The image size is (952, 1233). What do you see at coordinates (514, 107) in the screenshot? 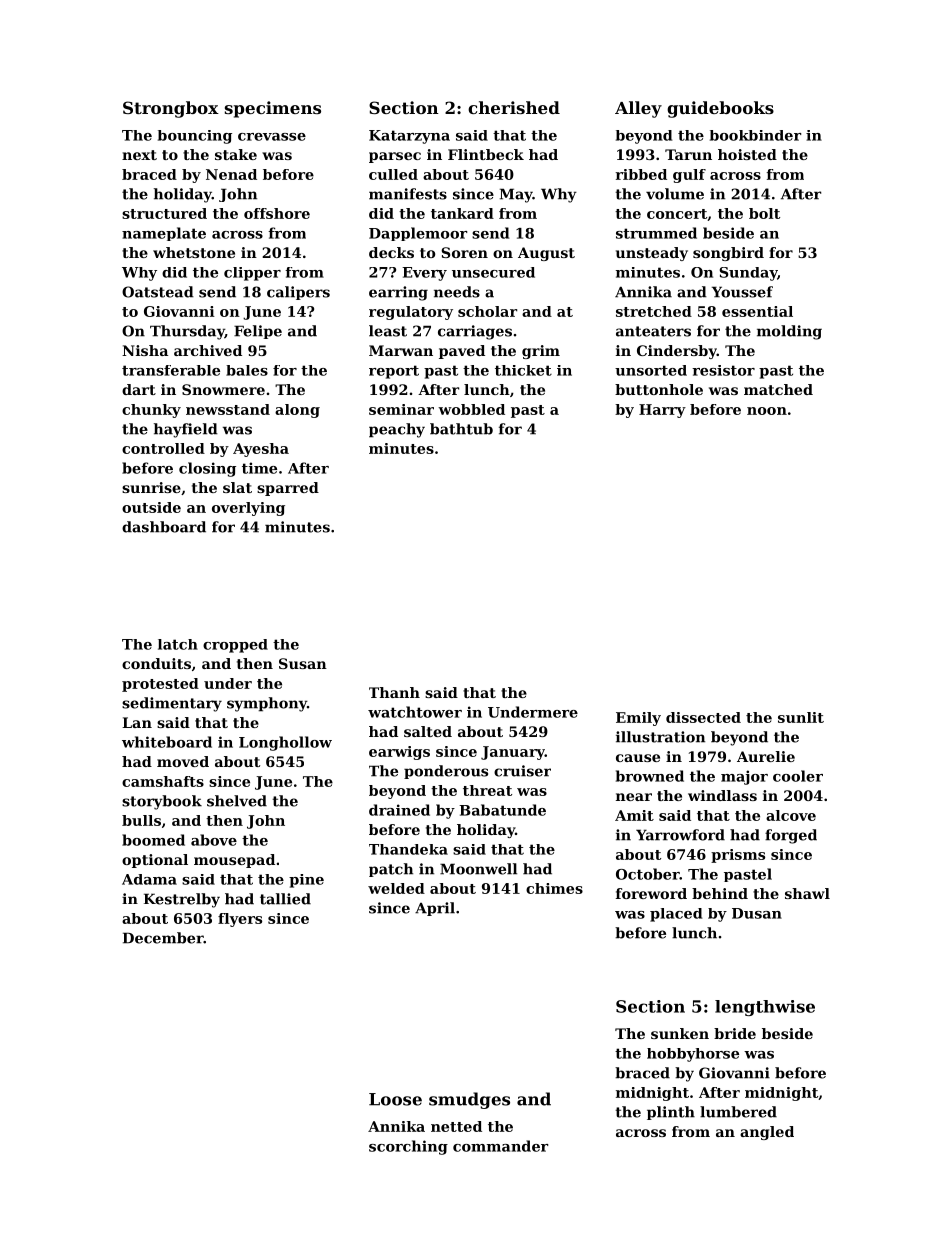
I see `cherished` at bounding box center [514, 107].
